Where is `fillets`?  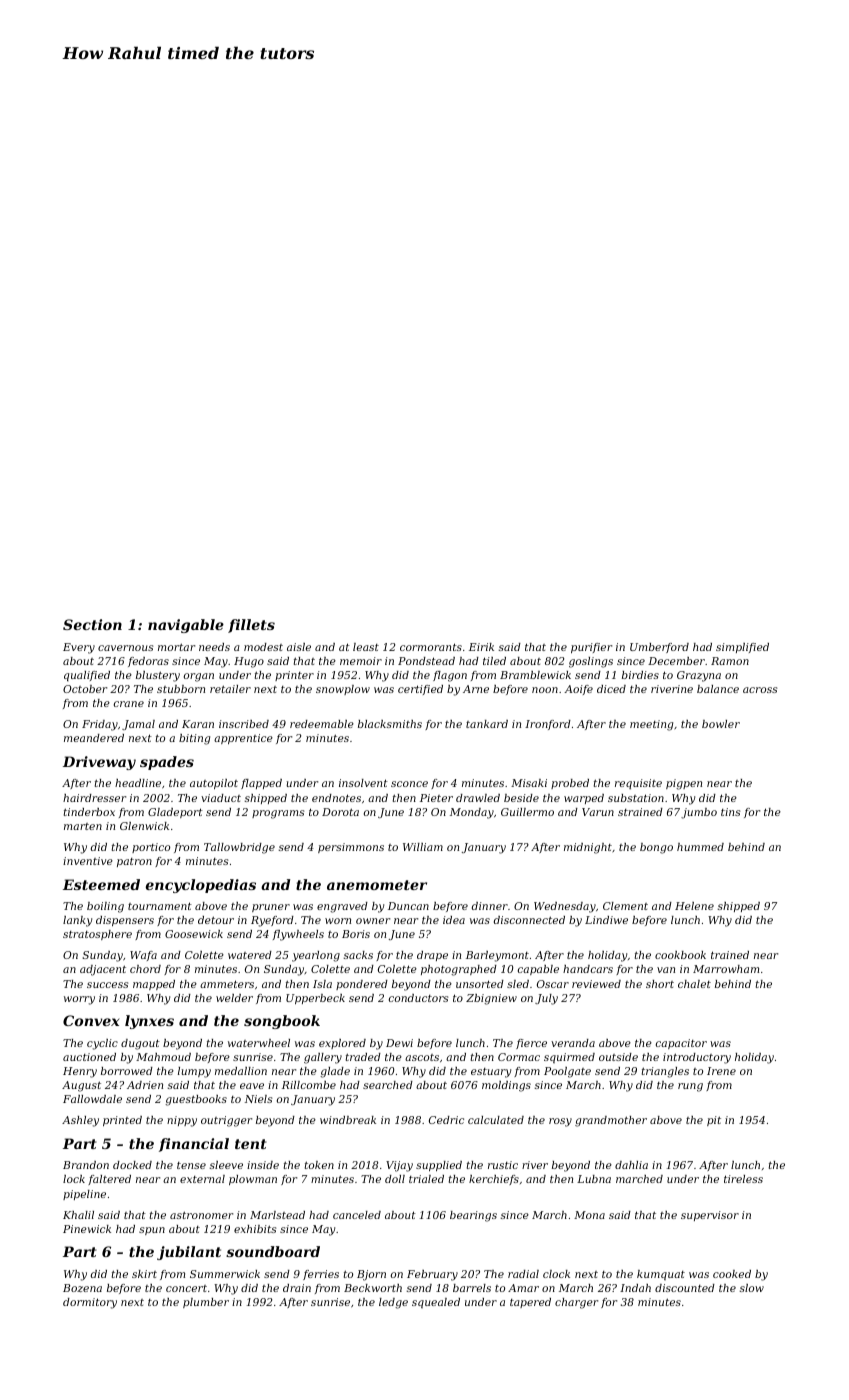 fillets is located at coordinates (251, 626).
